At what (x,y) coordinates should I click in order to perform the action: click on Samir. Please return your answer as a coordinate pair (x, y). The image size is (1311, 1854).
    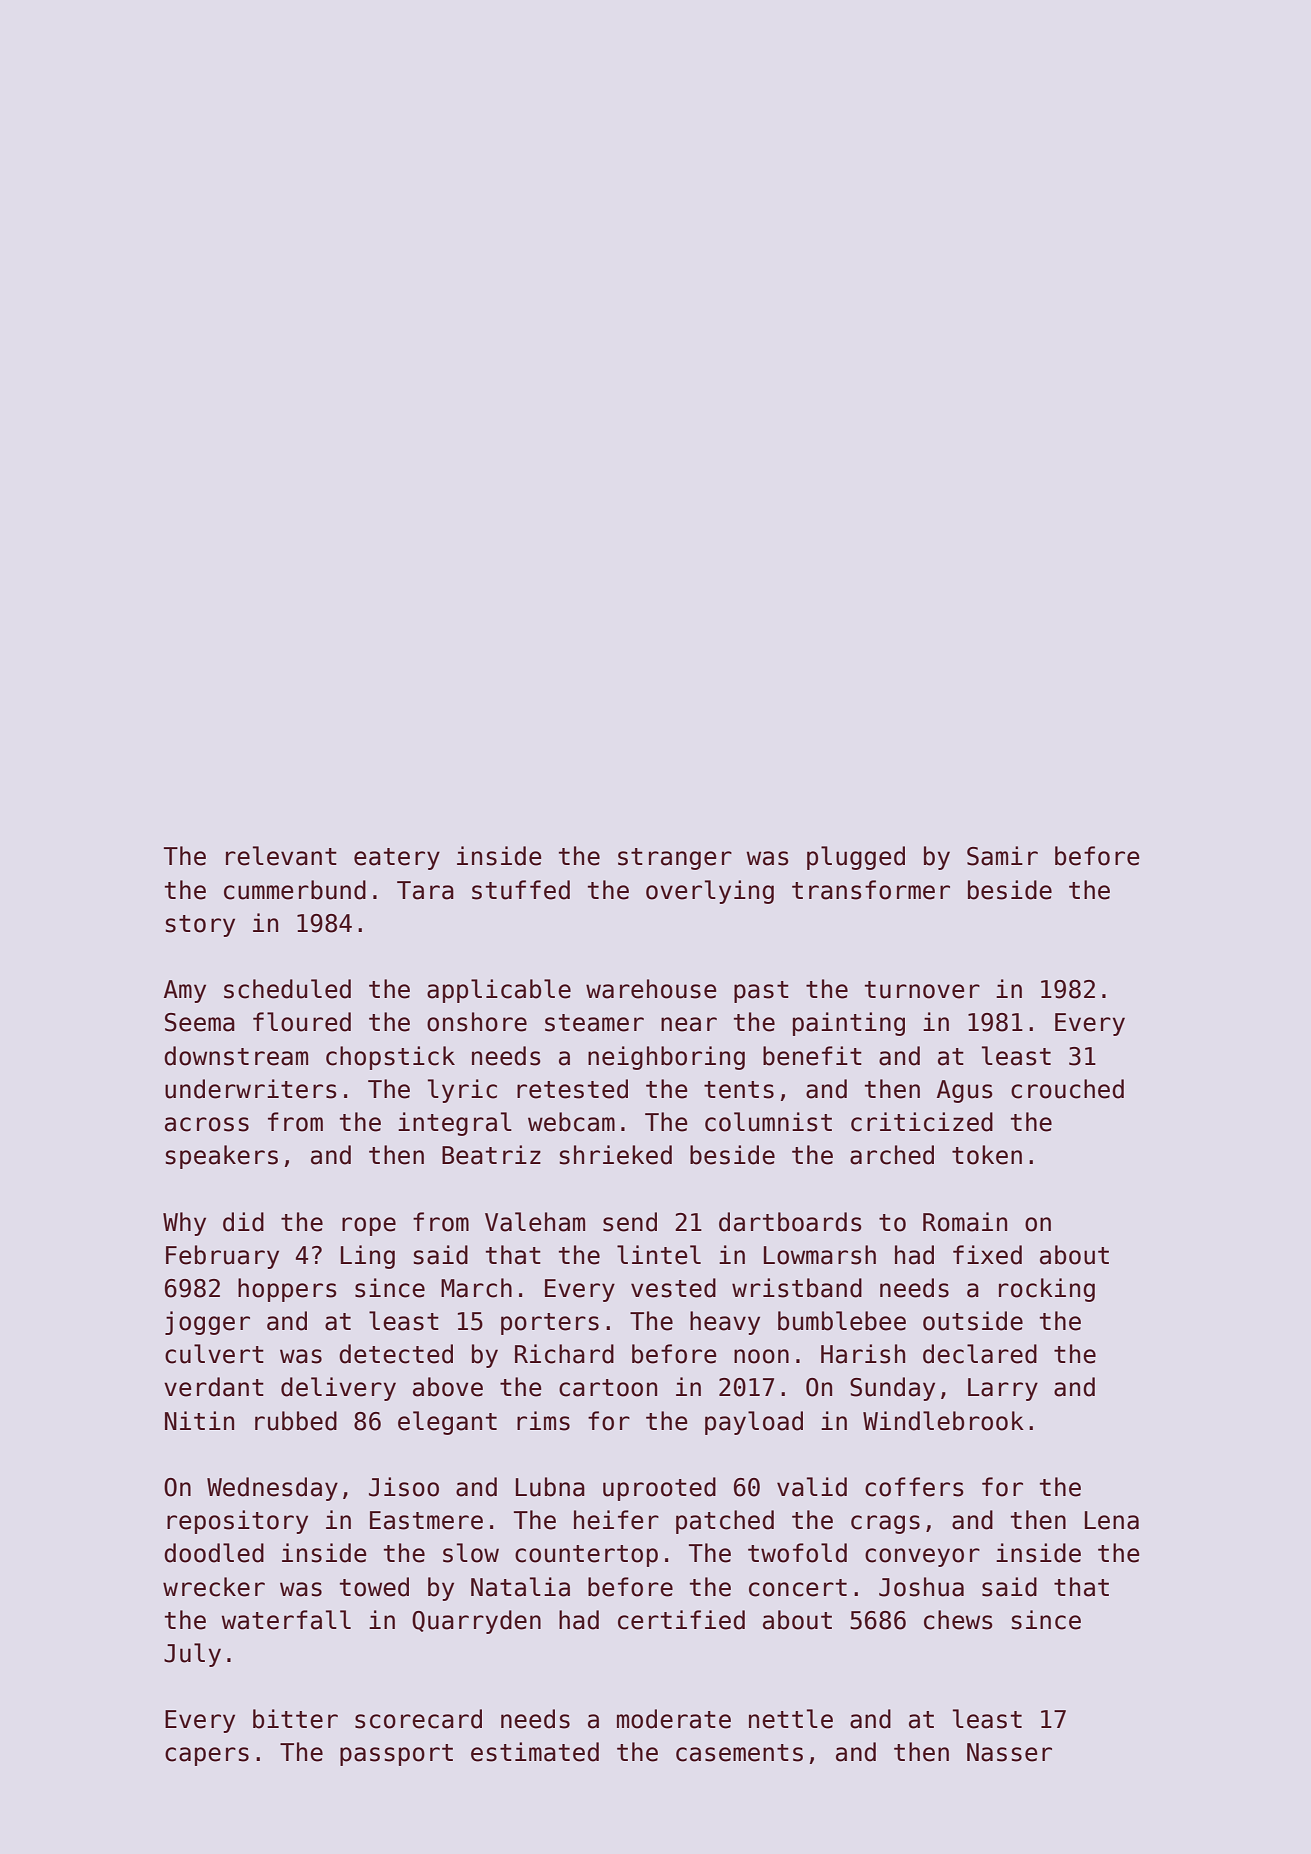
    Looking at the image, I should click on (1002, 856).
